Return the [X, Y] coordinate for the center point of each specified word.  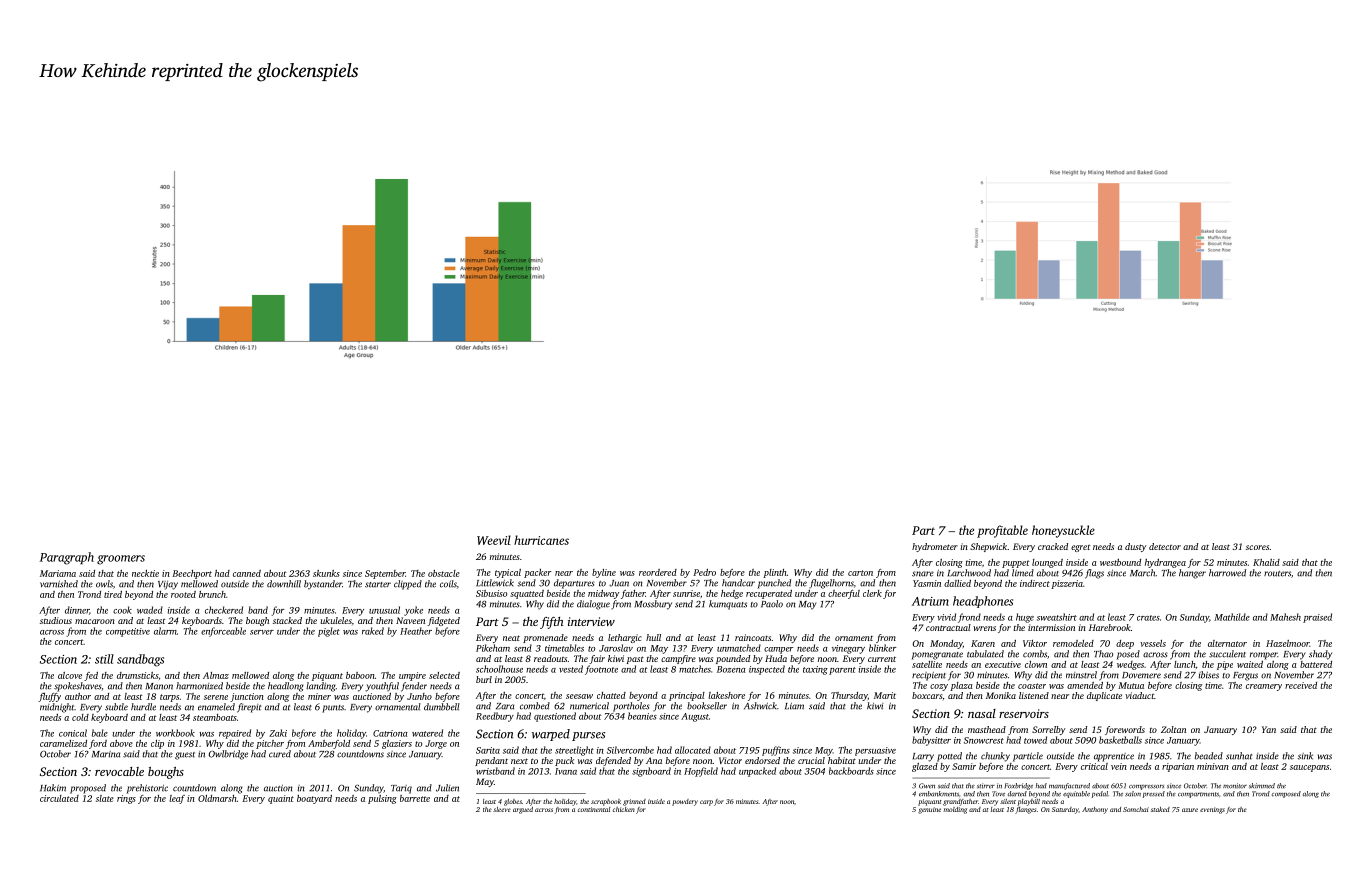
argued [523, 810]
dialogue [593, 605]
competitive [128, 632]
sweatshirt [1057, 617]
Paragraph [67, 558]
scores [1257, 547]
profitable [1002, 531]
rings [126, 799]
